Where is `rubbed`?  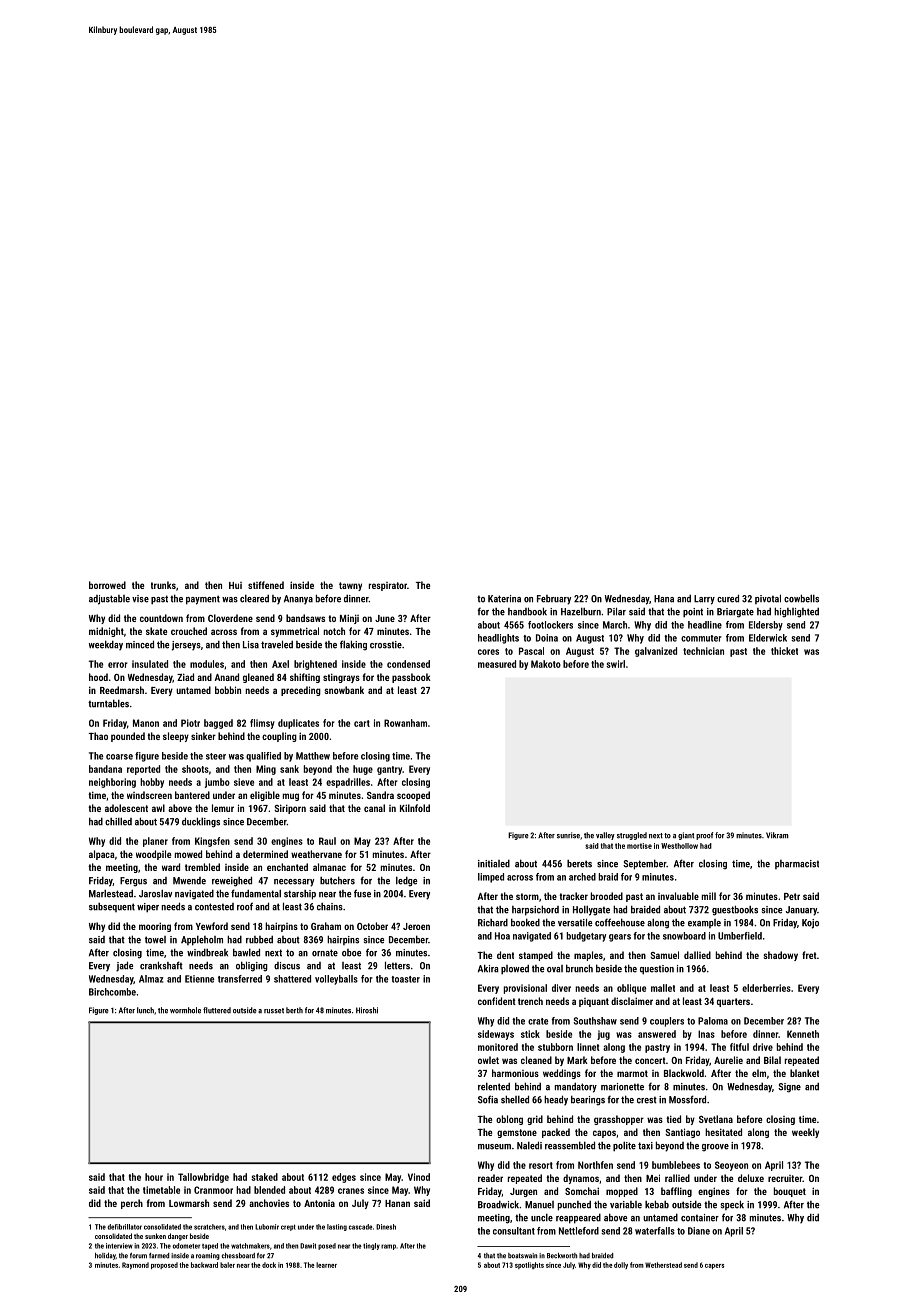
rubbed is located at coordinates (259, 939).
